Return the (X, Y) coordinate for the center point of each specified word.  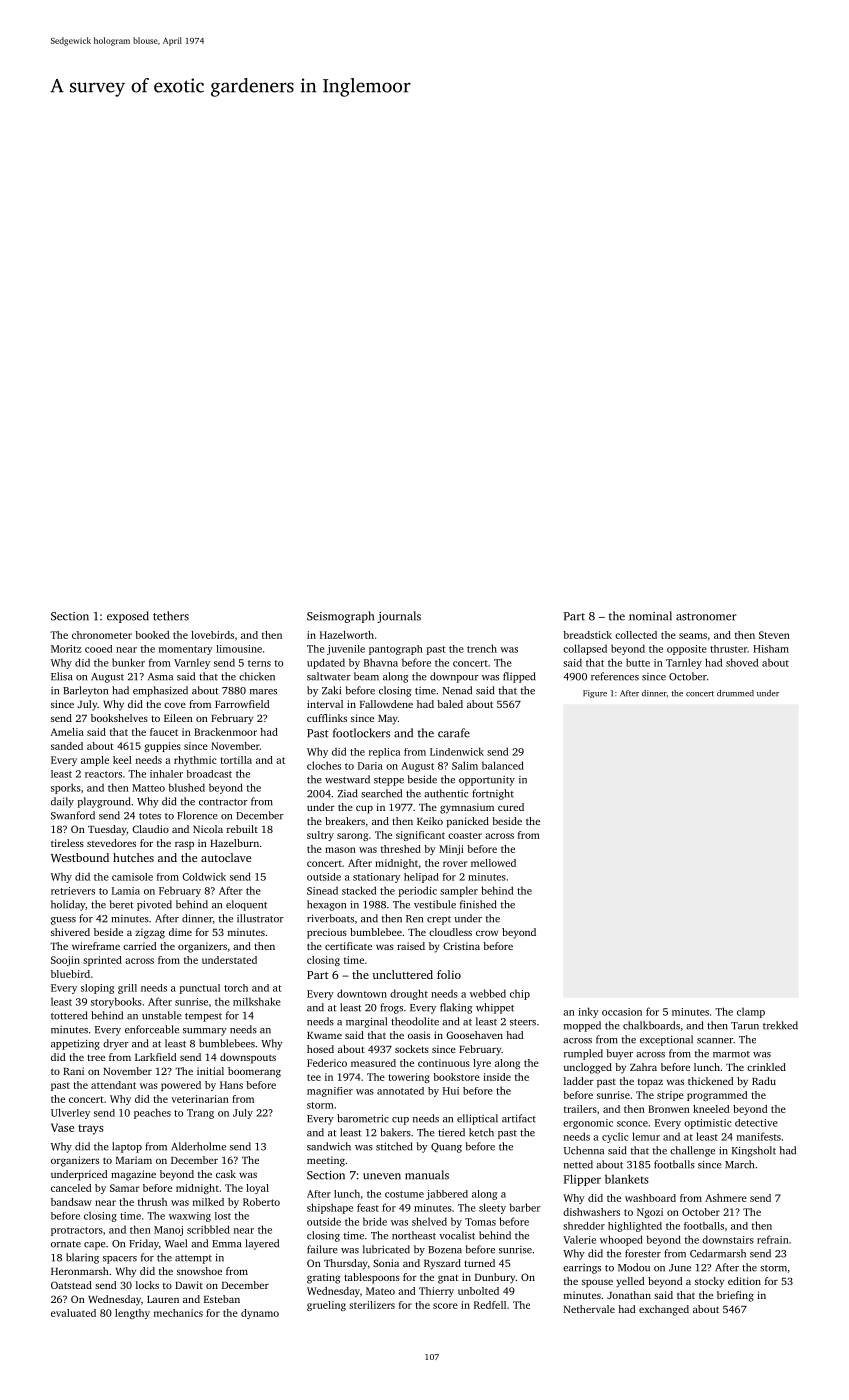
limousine (239, 649)
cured (511, 807)
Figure (595, 694)
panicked (468, 822)
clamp (751, 1012)
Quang (446, 1148)
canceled (71, 1188)
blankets (627, 1179)
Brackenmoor (225, 732)
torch (236, 988)
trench (482, 648)
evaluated (73, 1313)
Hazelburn (234, 843)
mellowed (493, 863)
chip (520, 994)
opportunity (487, 781)
